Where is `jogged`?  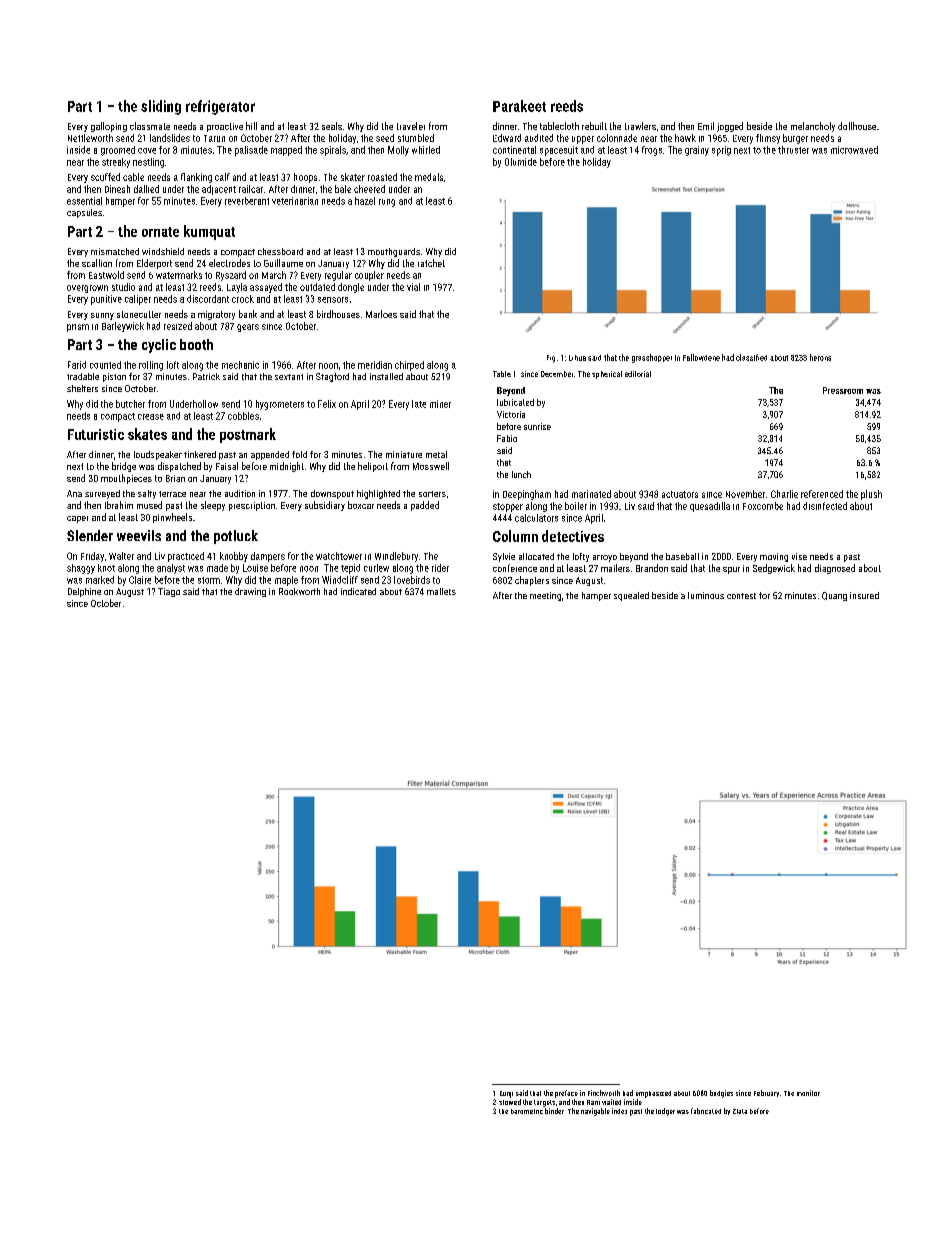
jogged is located at coordinates (730, 127).
